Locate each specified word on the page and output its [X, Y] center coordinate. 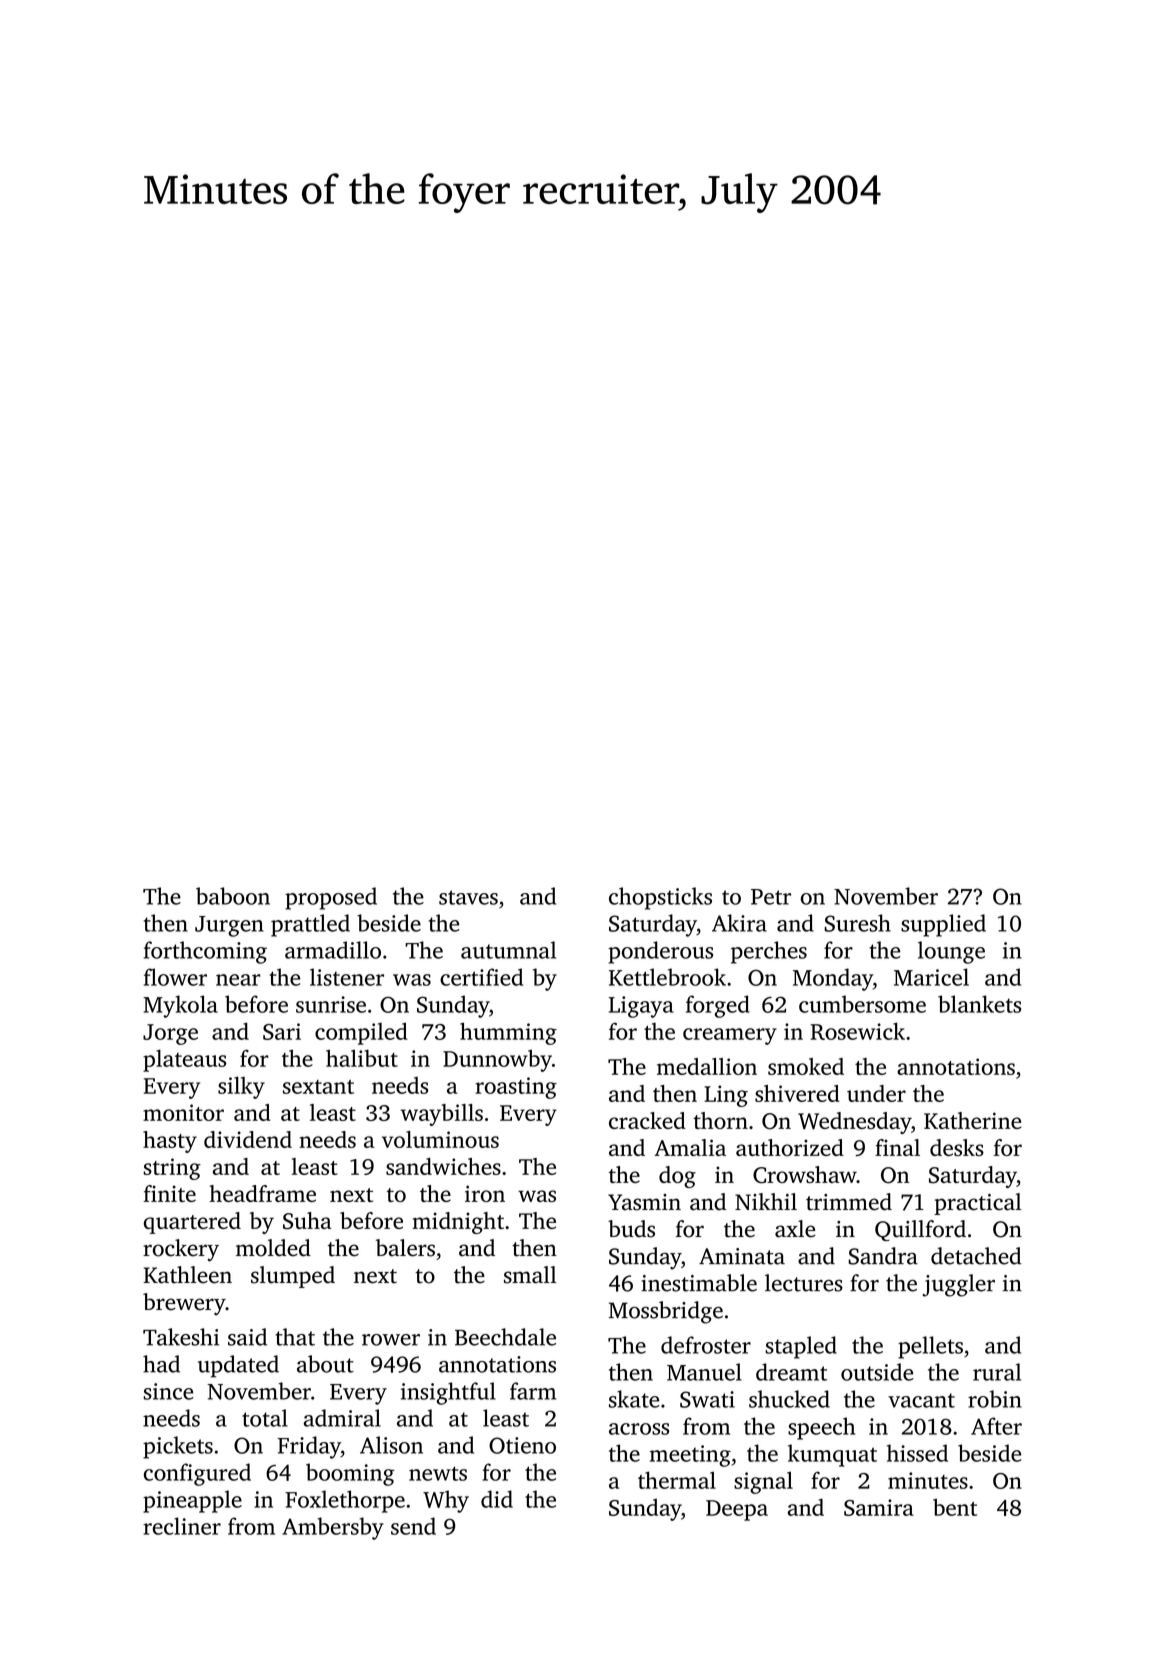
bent [955, 1507]
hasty [170, 1142]
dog [677, 1177]
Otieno [522, 1445]
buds [631, 1229]
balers [405, 1248]
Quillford [920, 1230]
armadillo [333, 950]
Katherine [972, 1120]
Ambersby [333, 1528]
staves [468, 897]
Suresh [857, 923]
